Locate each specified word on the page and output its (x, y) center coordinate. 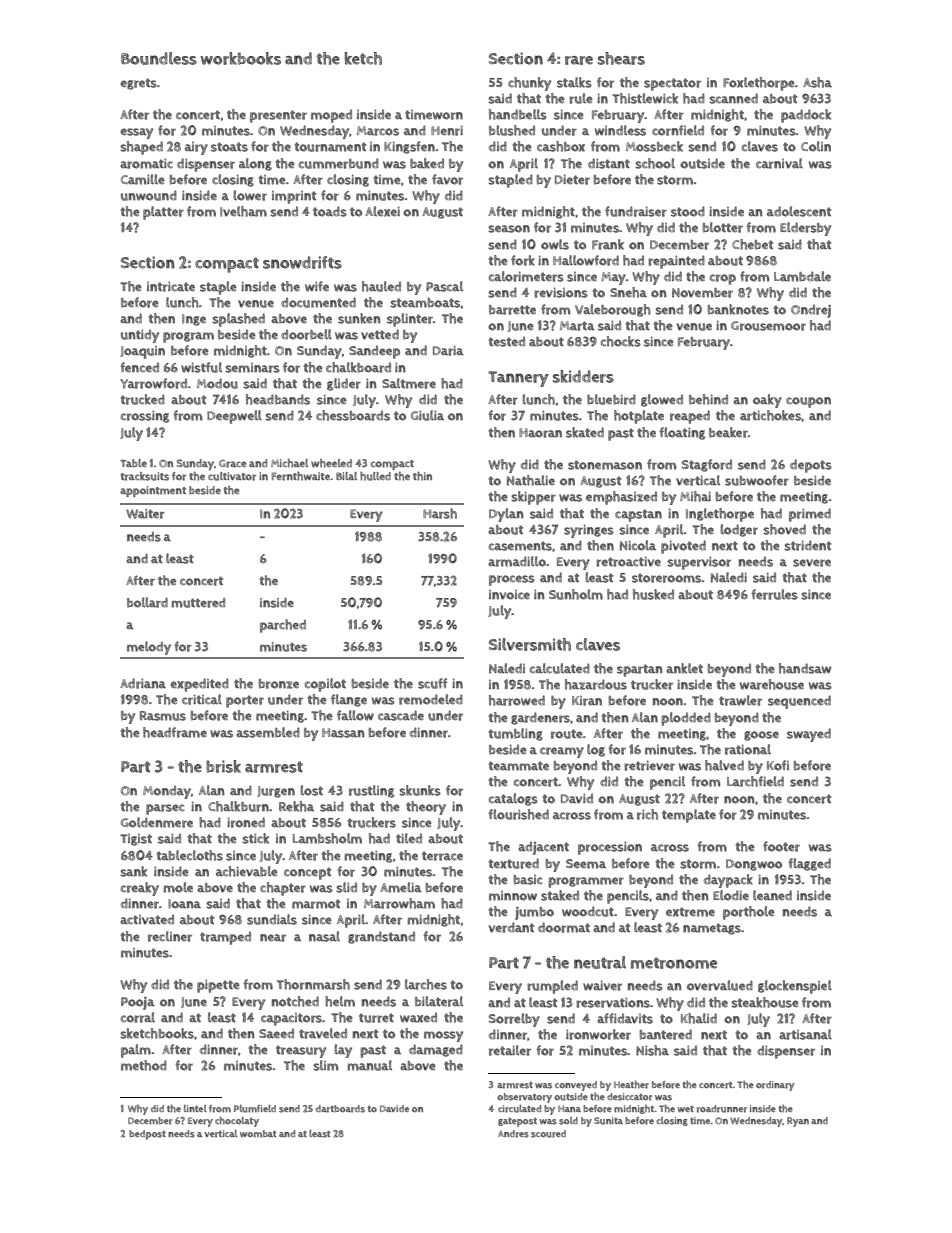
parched (283, 626)
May (613, 278)
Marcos (378, 131)
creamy (562, 752)
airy (196, 148)
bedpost (147, 1135)
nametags (712, 929)
